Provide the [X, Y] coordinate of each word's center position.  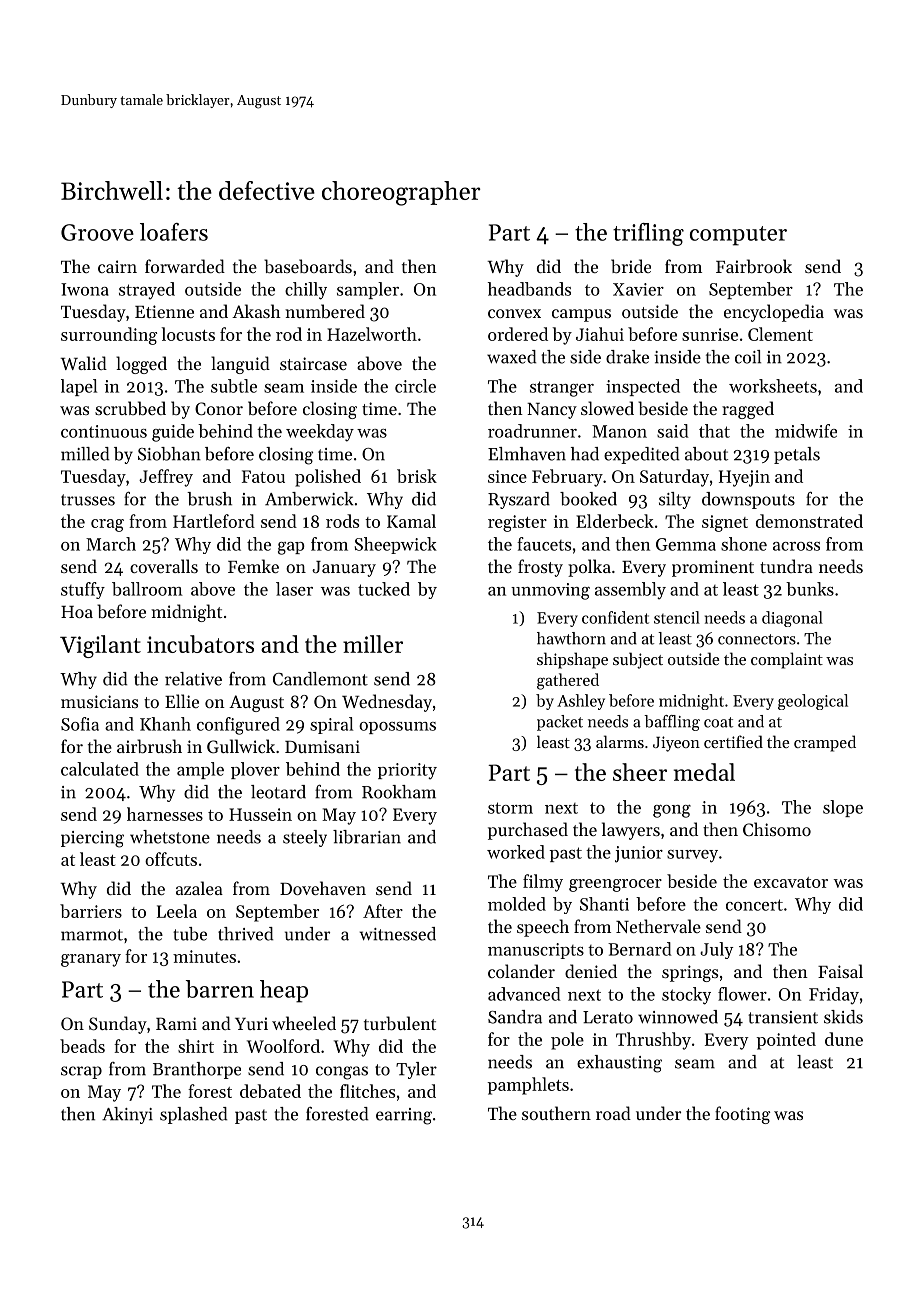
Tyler [416, 1070]
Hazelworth [372, 334]
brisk [417, 476]
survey [692, 856]
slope [843, 808]
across [796, 546]
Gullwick [241, 746]
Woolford [283, 1046]
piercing [92, 839]
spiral [331, 725]
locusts [188, 334]
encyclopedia [774, 313]
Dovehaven [323, 888]
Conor [219, 408]
